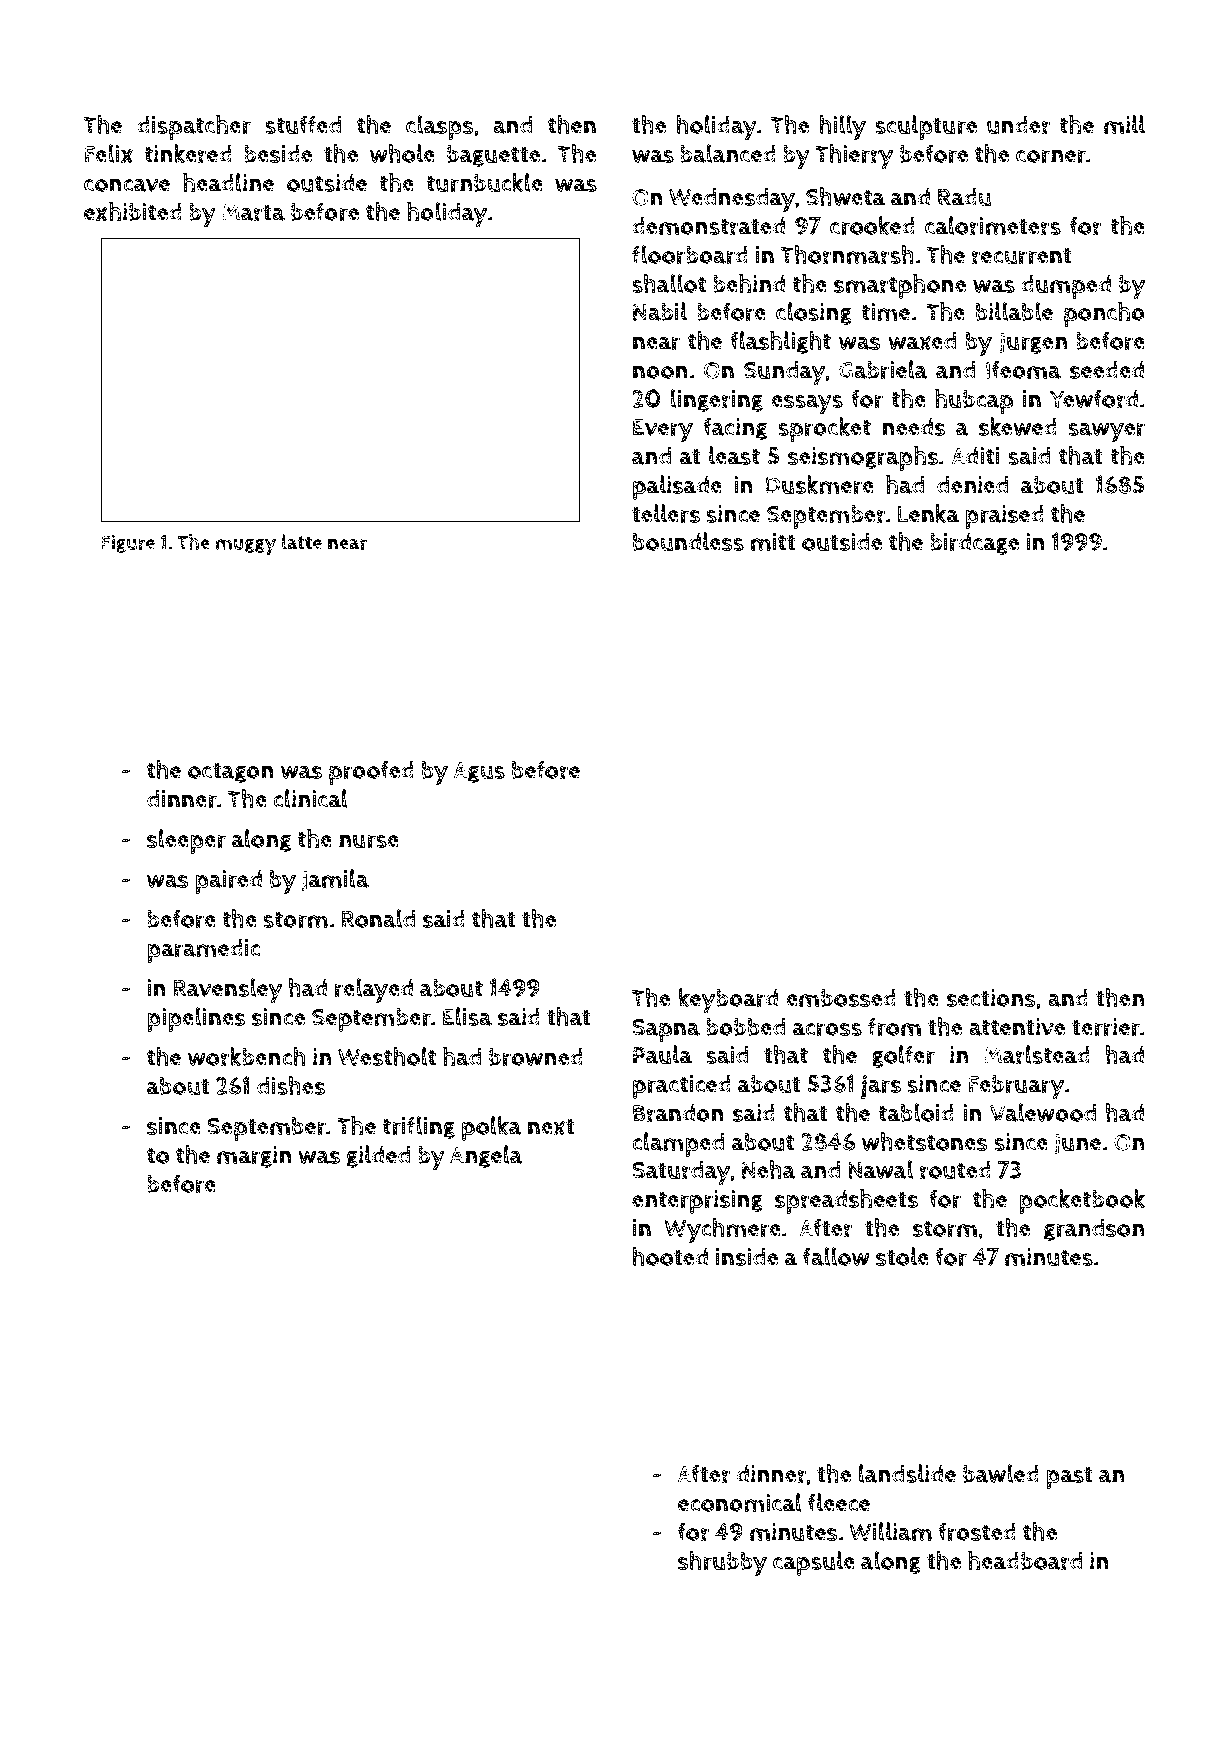 This screenshot has height=1739, width=1229. I want to click on clasps, so click(440, 127).
